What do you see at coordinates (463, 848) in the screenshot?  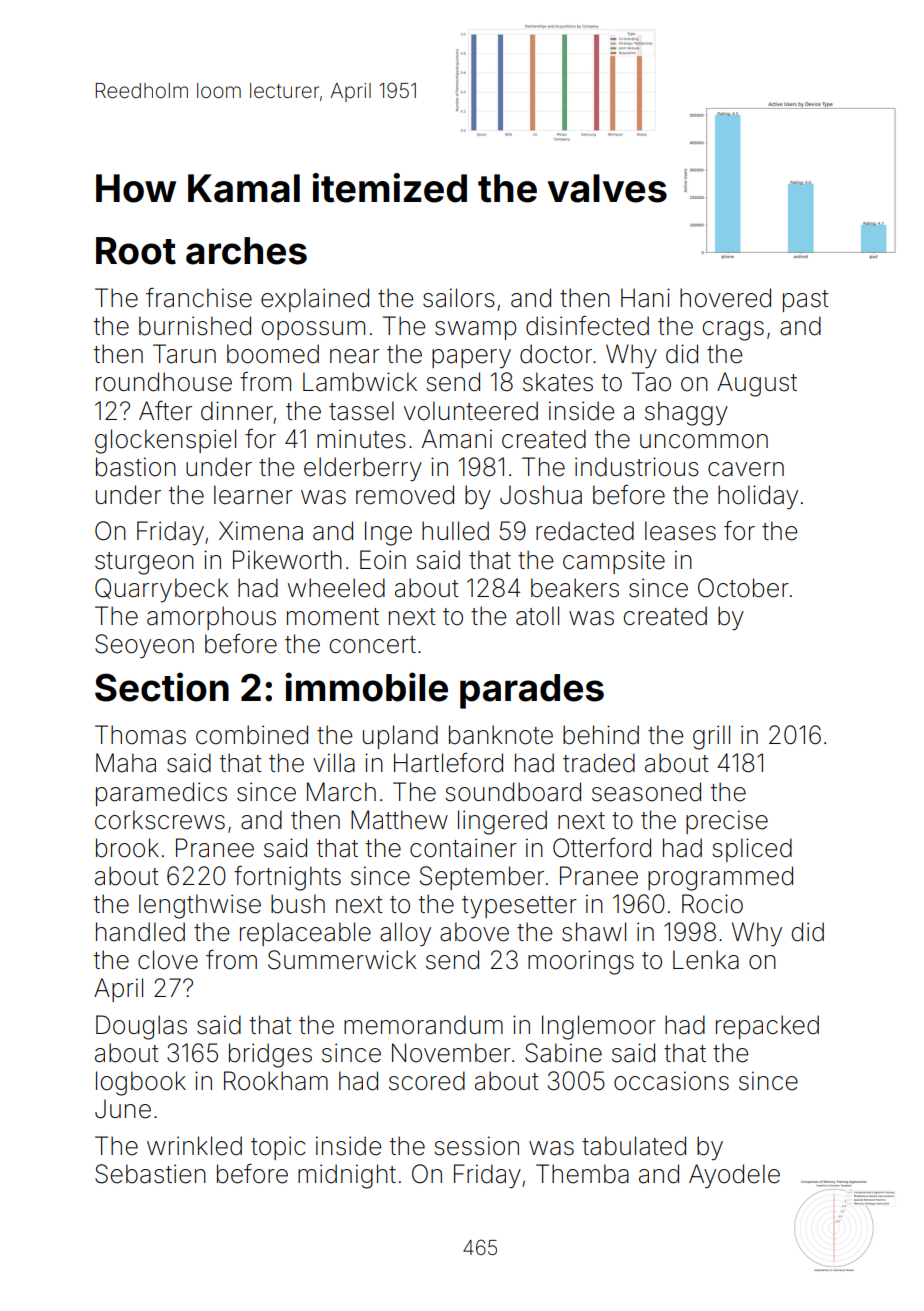 I see `container` at bounding box center [463, 848].
